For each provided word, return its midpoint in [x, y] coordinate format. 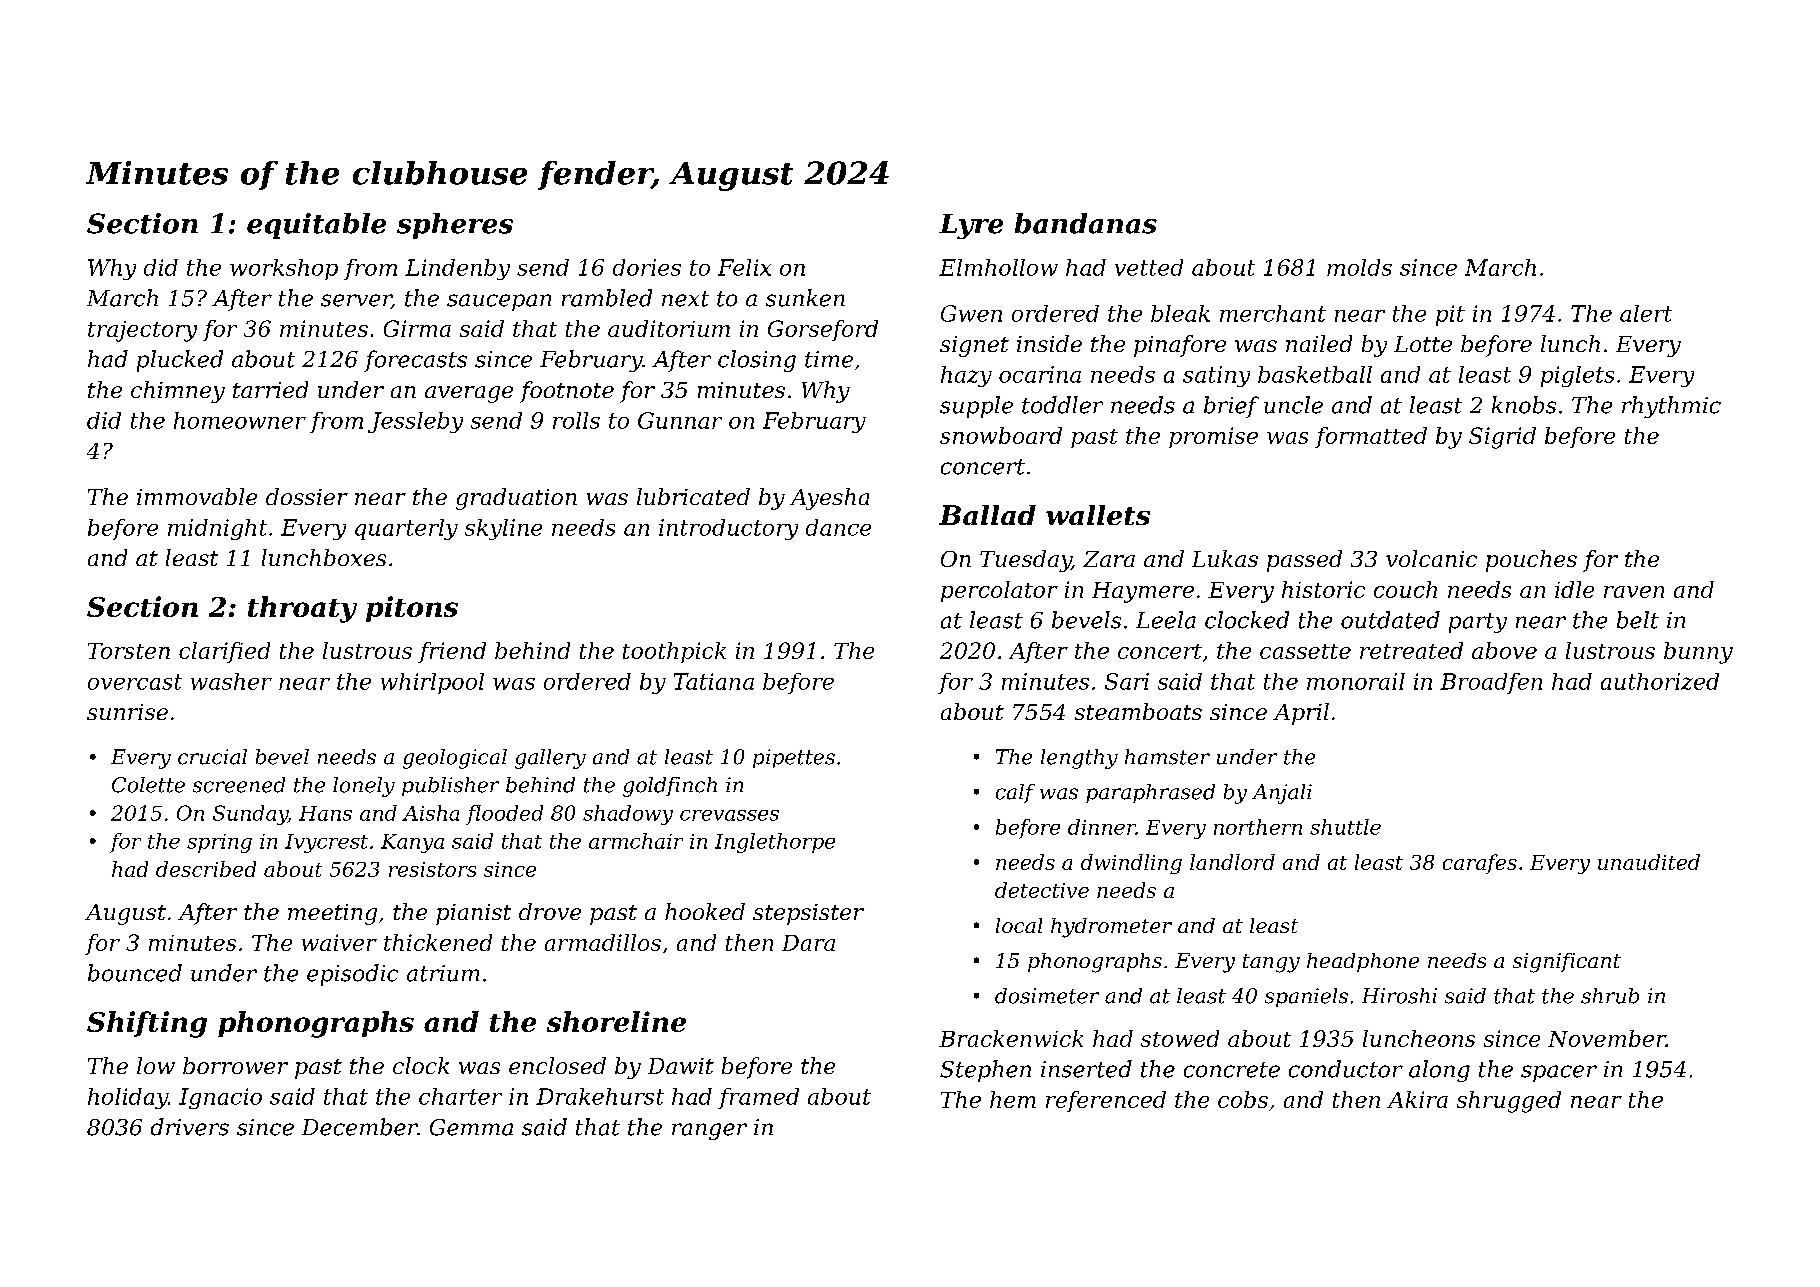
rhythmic [1671, 407]
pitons [412, 609]
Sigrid [1502, 438]
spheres [455, 226]
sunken [805, 298]
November [1607, 1038]
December [359, 1127]
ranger [709, 1131]
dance [838, 527]
